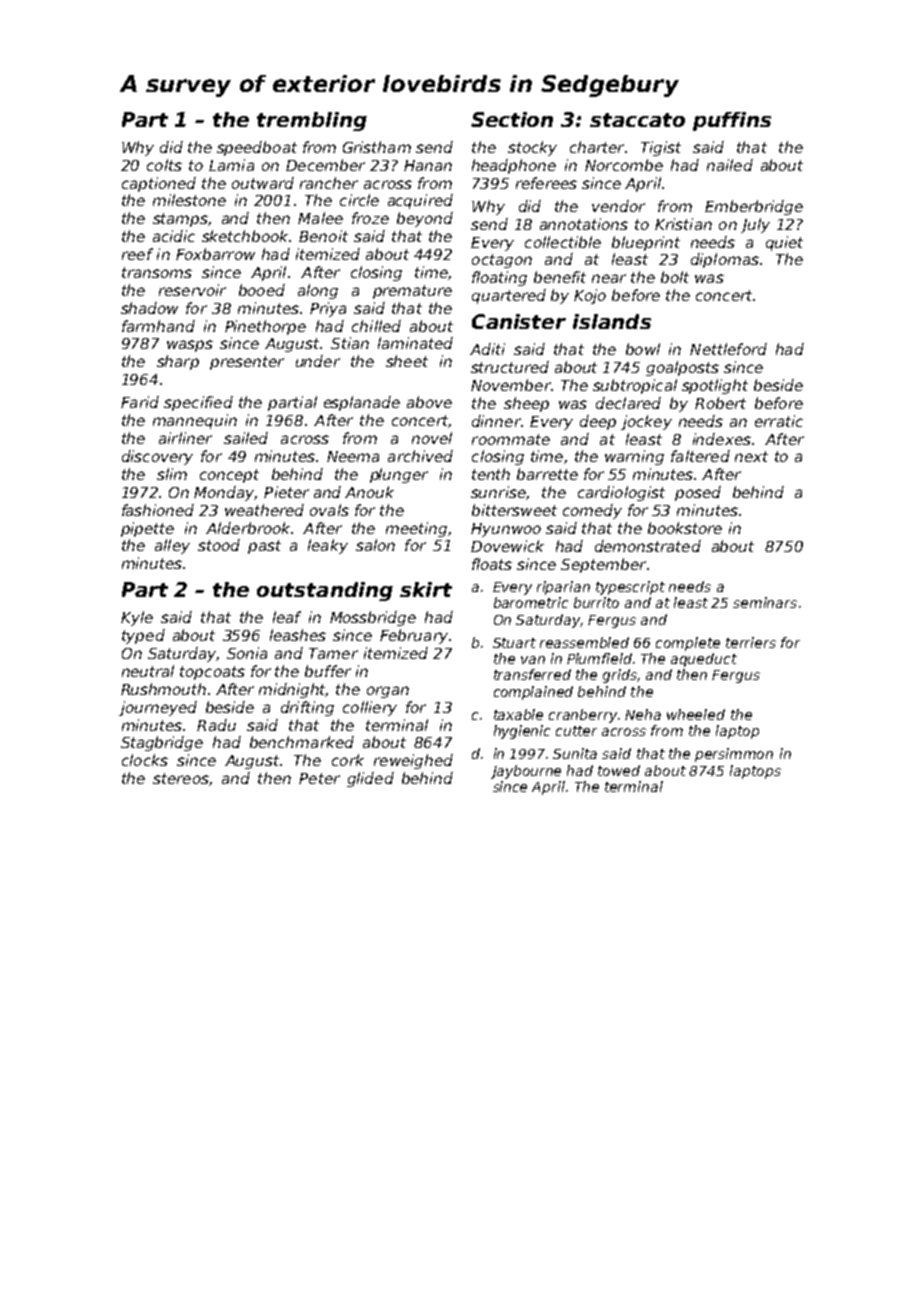 The image size is (924, 1308). Describe the element at coordinates (181, 778) in the screenshot. I see `stereos` at that location.
